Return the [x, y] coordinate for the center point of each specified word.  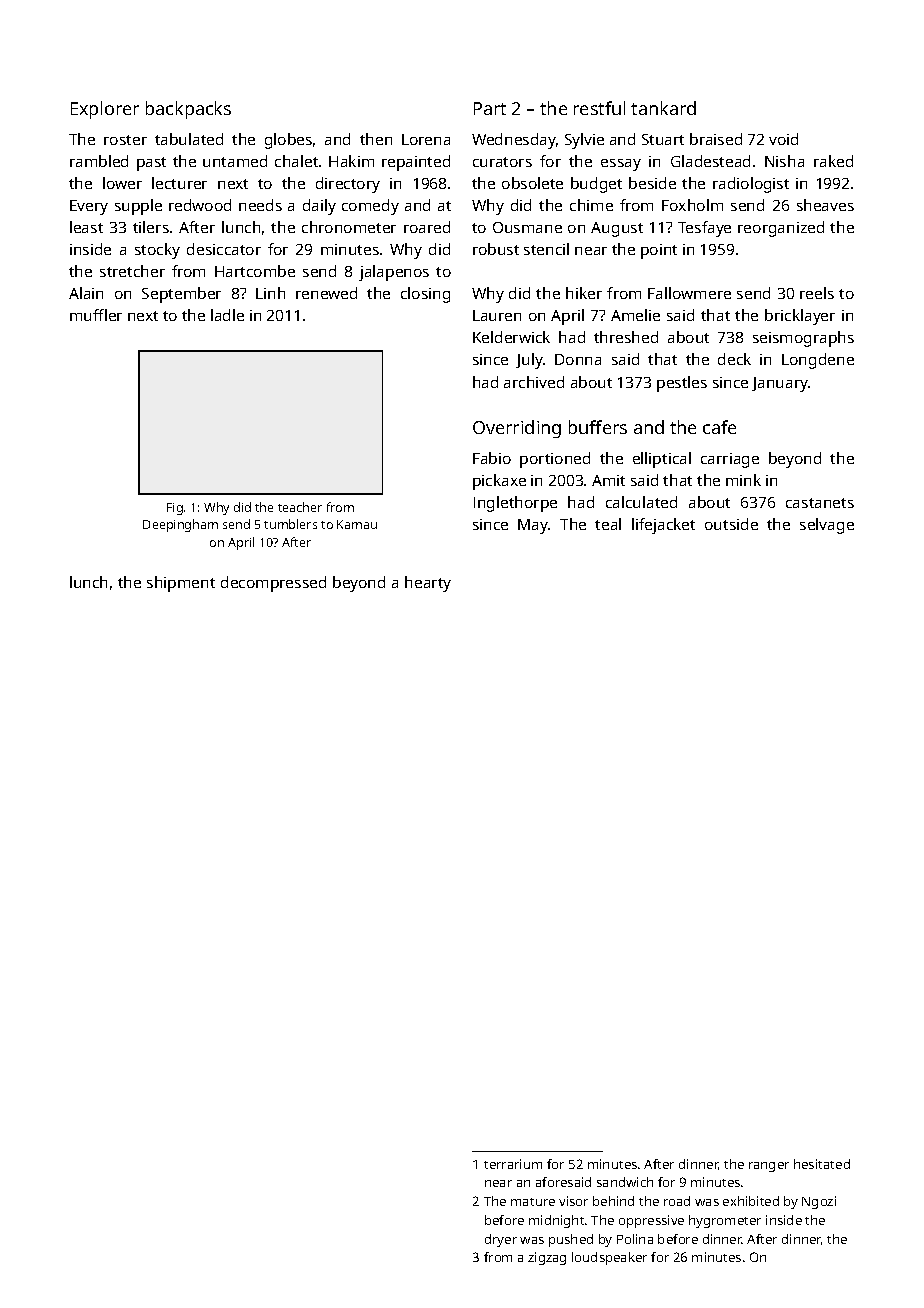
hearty [428, 584]
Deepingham [180, 525]
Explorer [105, 110]
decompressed [273, 584]
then [376, 139]
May [533, 526]
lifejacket [663, 526]
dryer [501, 1240]
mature [533, 1202]
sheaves [825, 205]
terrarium [513, 1164]
